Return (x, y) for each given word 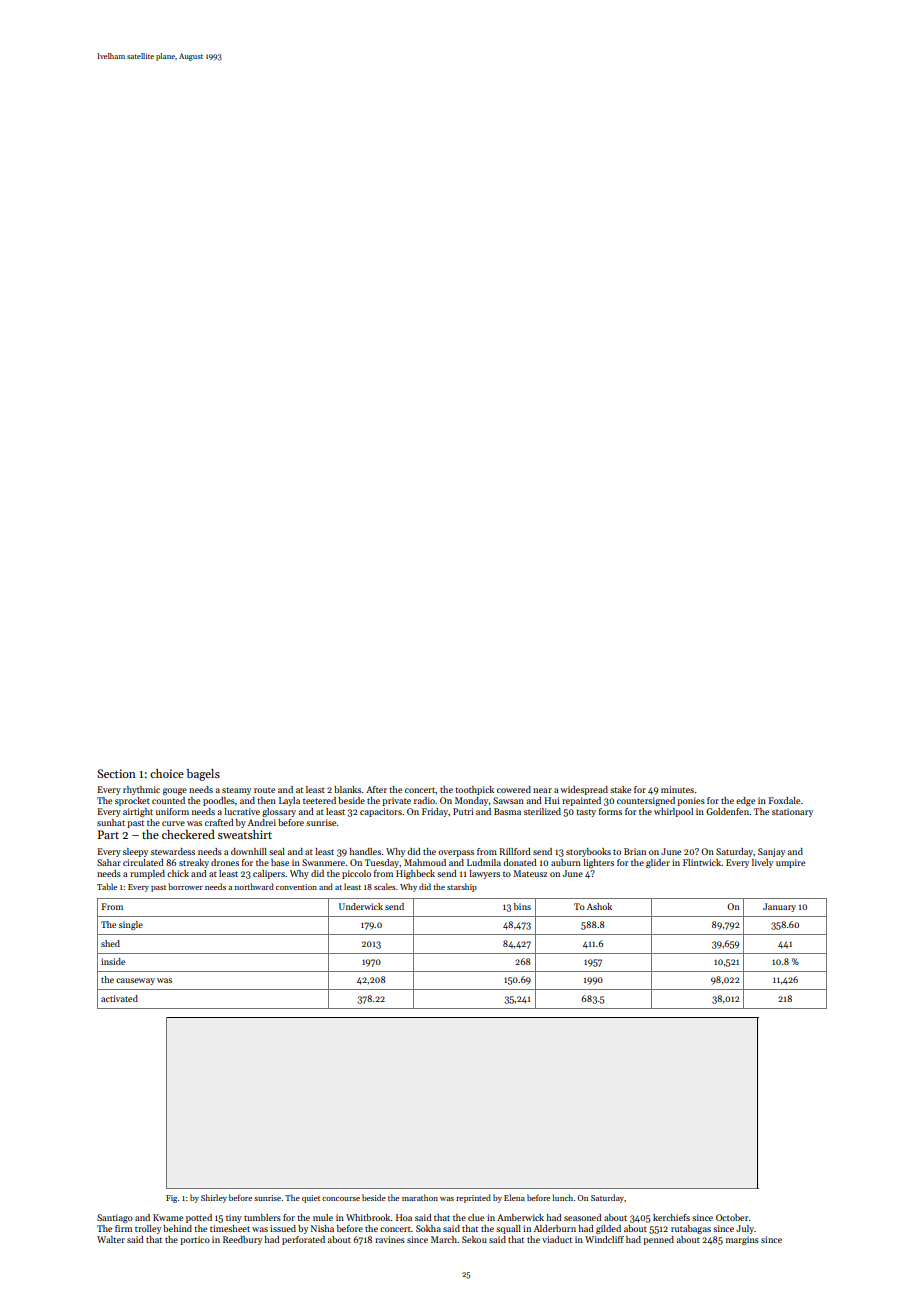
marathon (420, 1197)
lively (762, 863)
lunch (562, 1197)
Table (107, 886)
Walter (111, 1239)
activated (119, 998)
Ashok (599, 906)
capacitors (381, 812)
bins (522, 906)
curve (173, 823)
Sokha (428, 1228)
